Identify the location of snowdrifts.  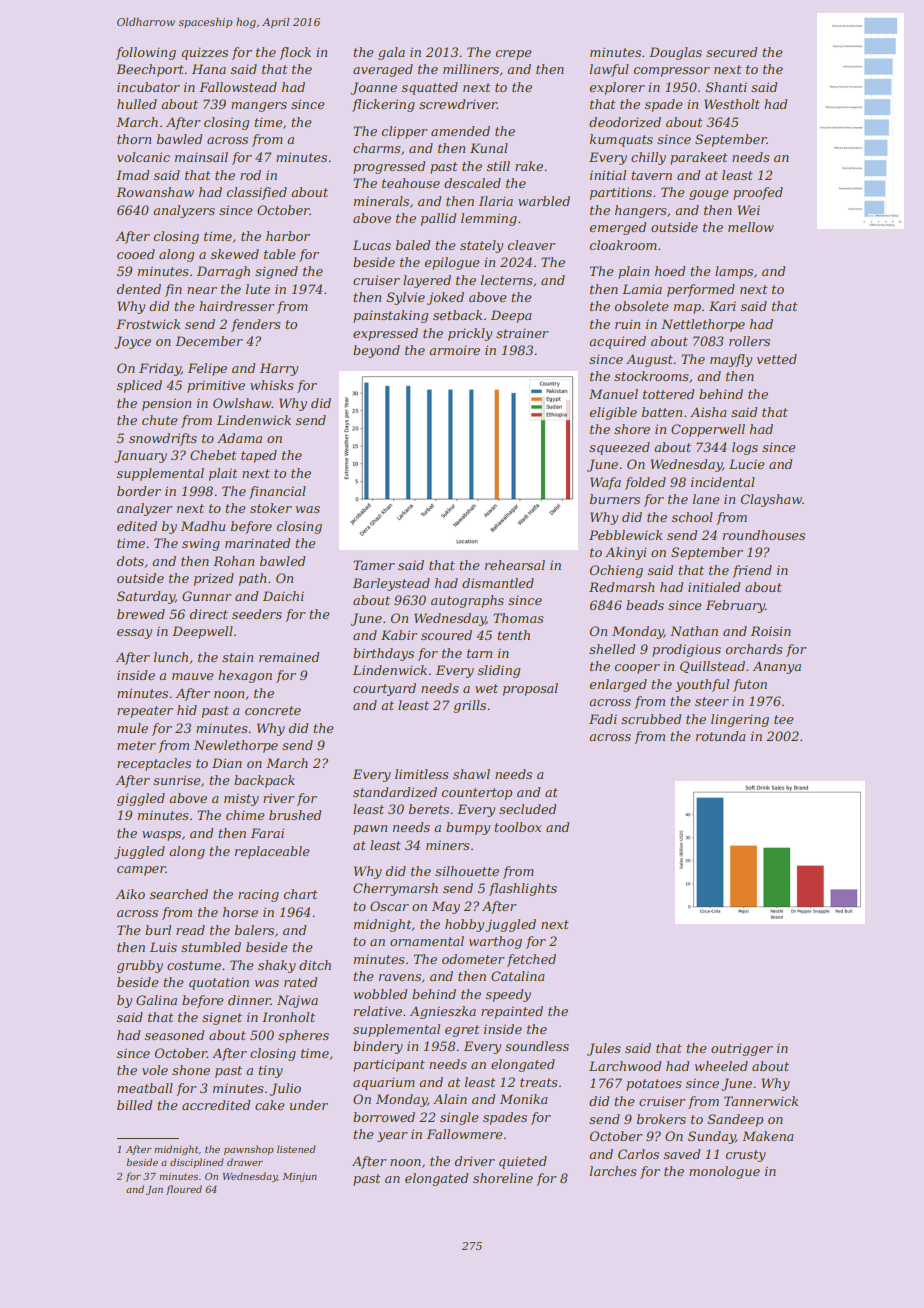
(163, 439).
